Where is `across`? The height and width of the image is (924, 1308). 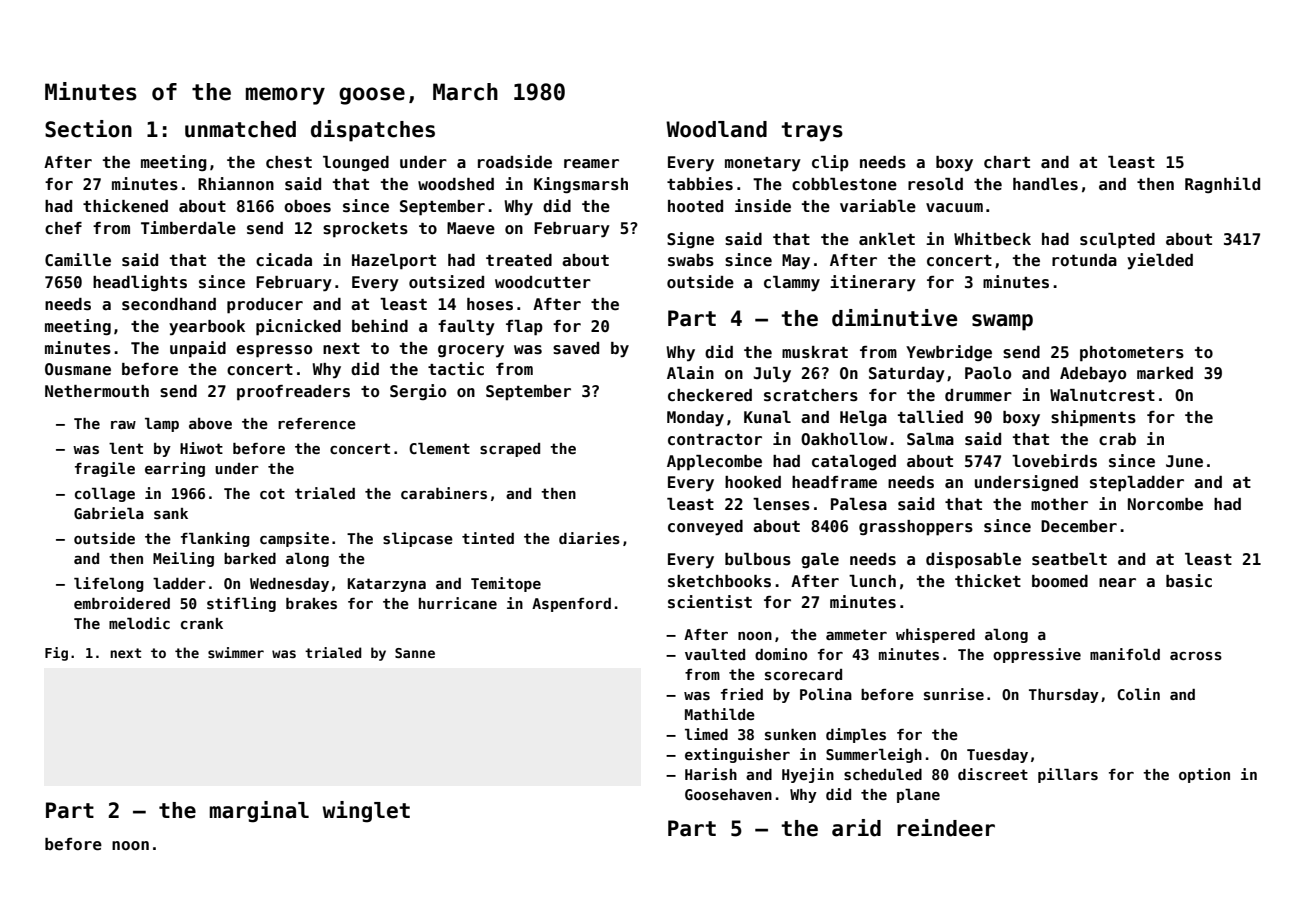 across is located at coordinates (1196, 656).
